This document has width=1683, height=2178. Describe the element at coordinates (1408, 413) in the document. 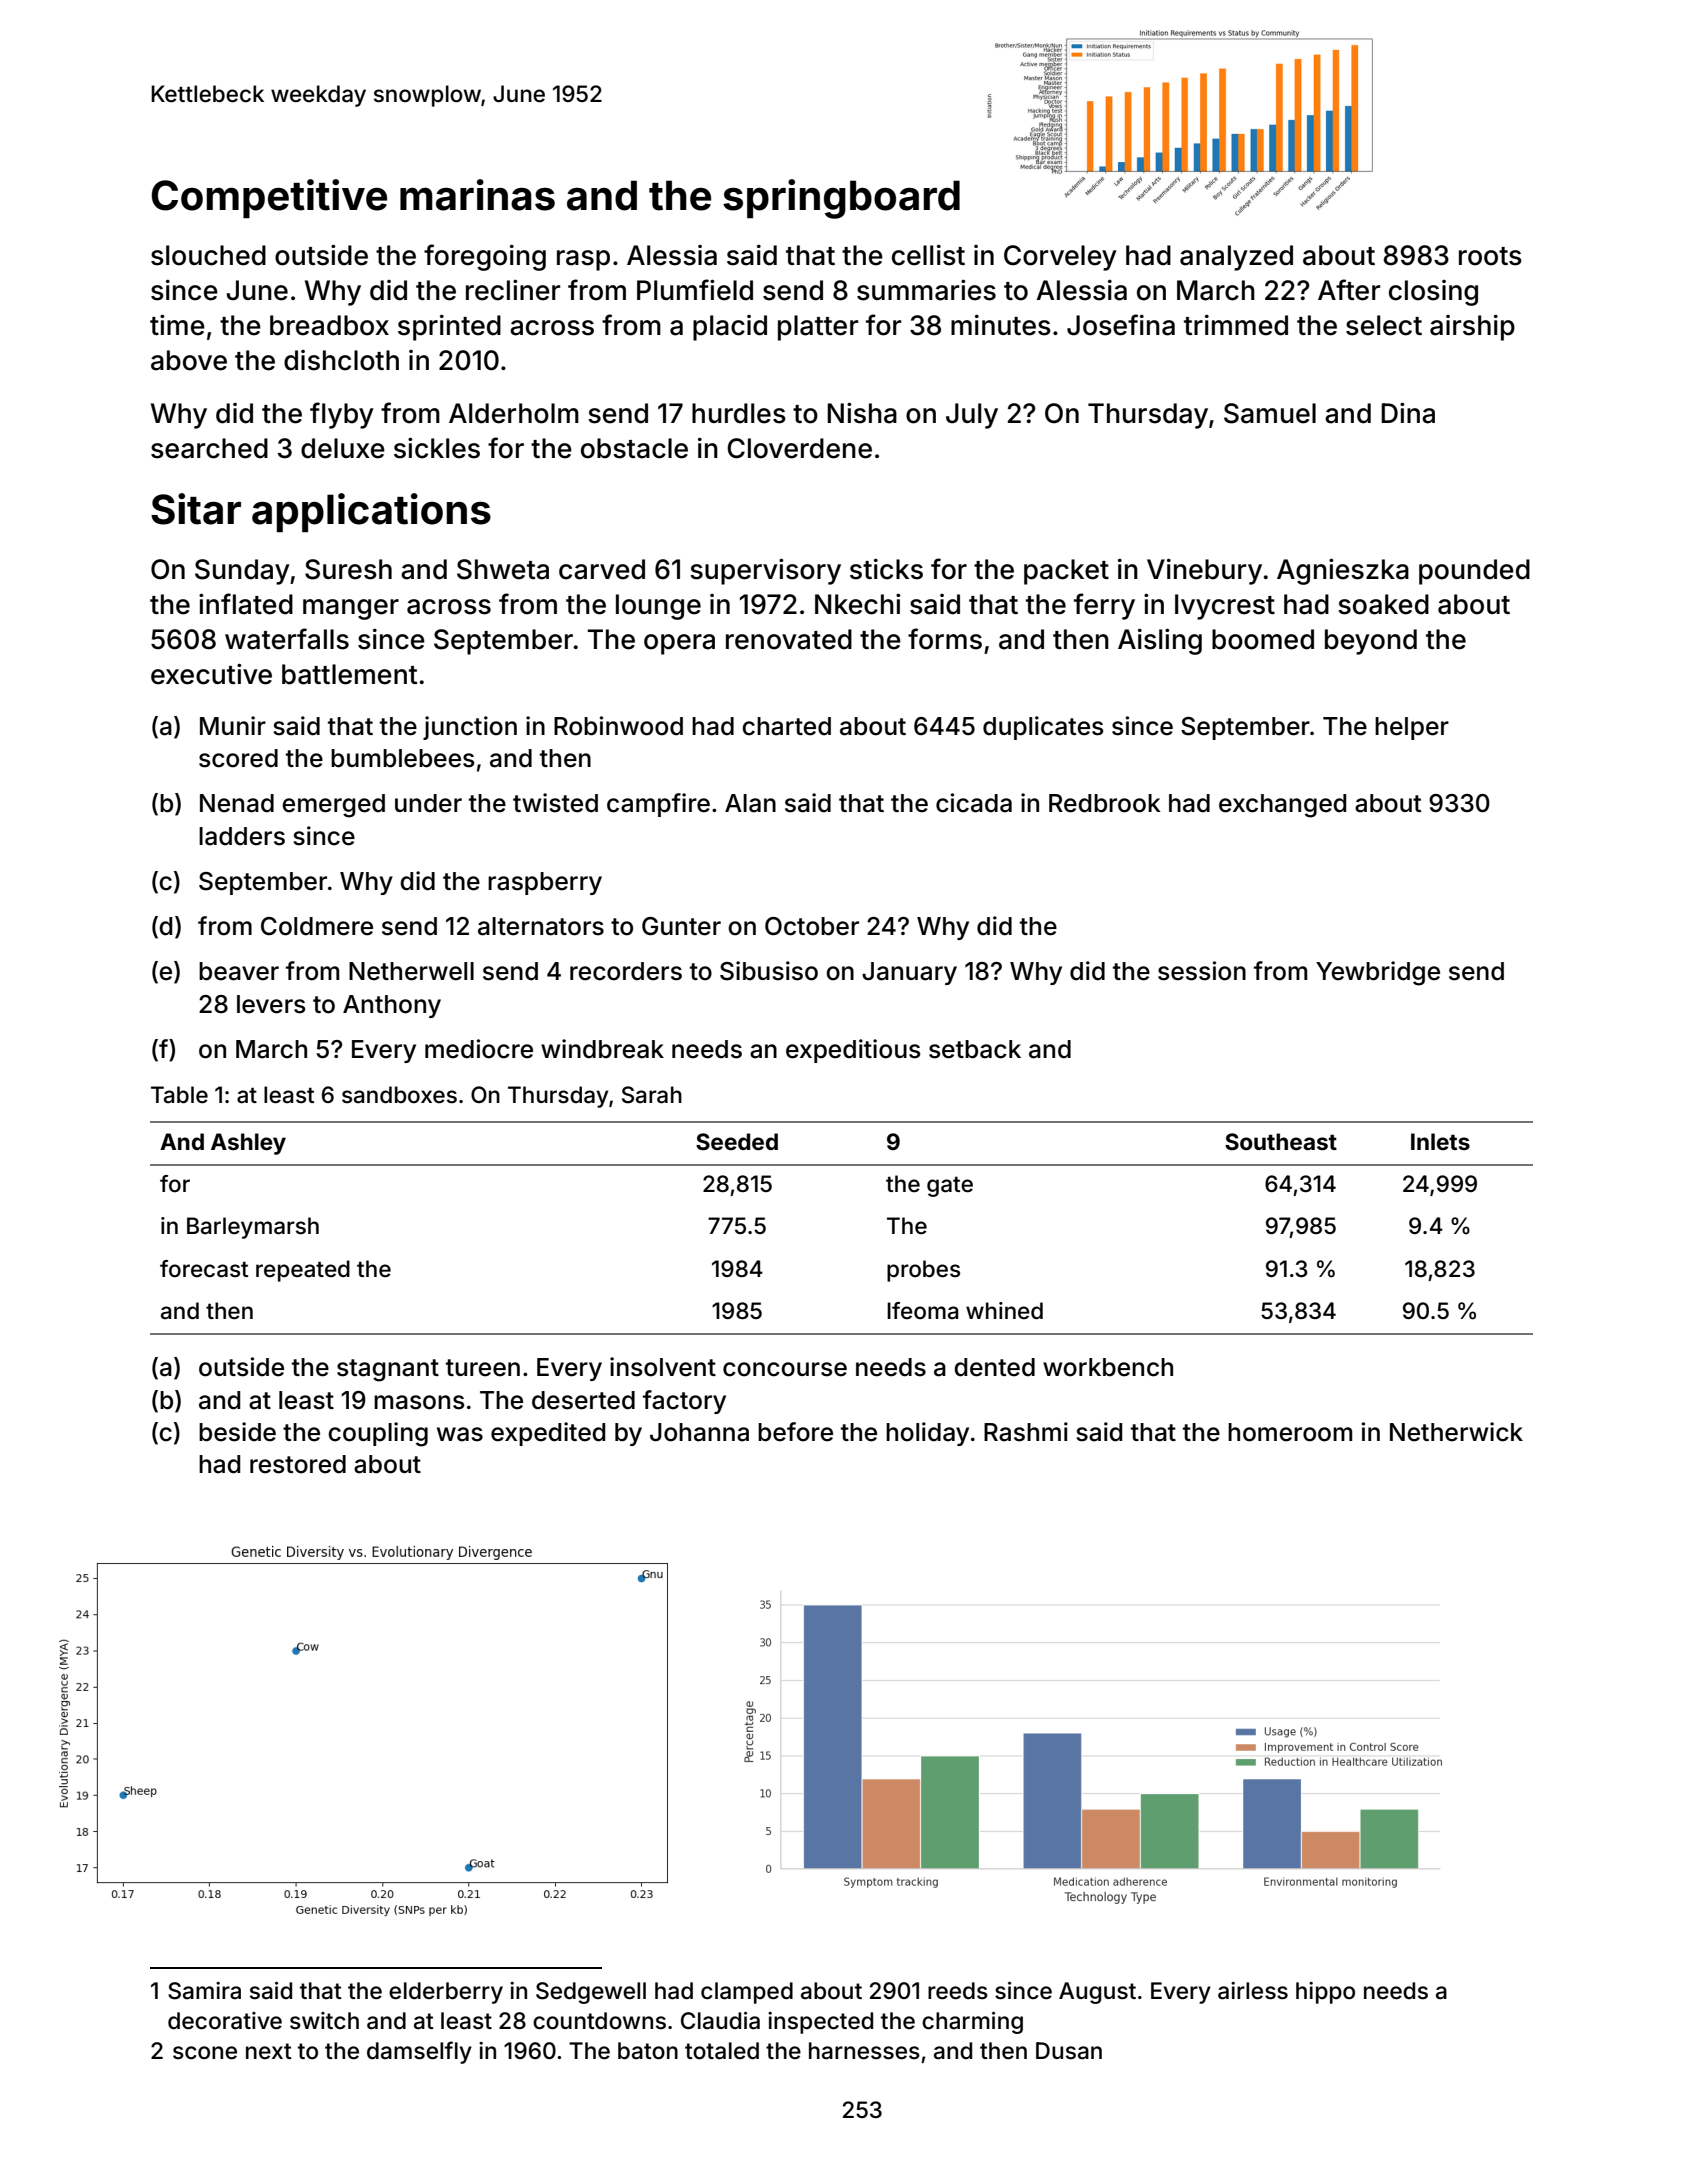

I see `Dina` at that location.
